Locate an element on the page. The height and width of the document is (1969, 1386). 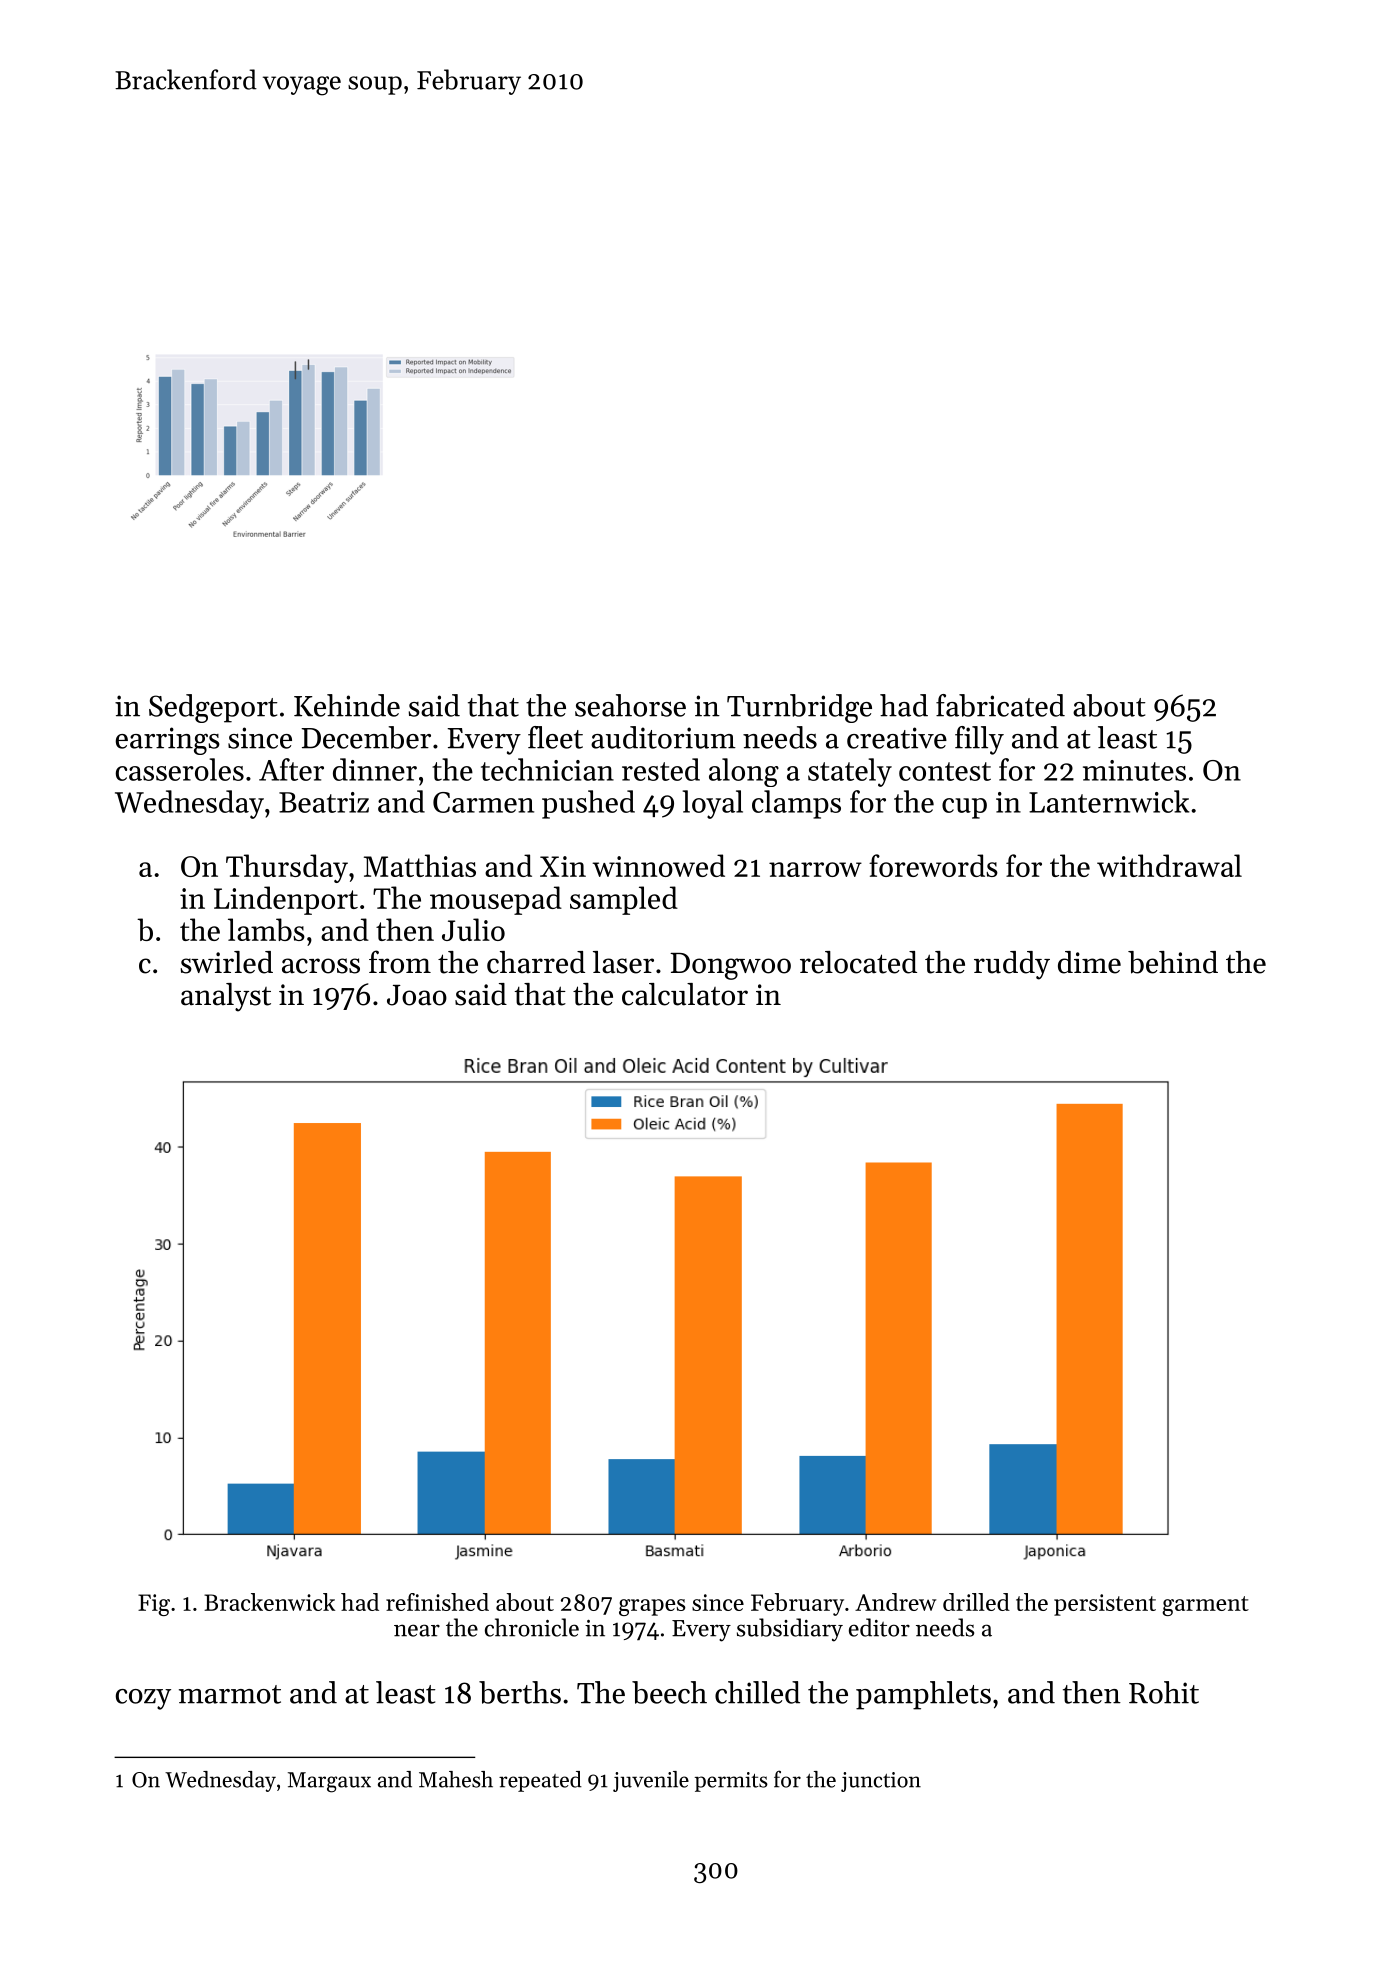
drilled is located at coordinates (976, 1602).
